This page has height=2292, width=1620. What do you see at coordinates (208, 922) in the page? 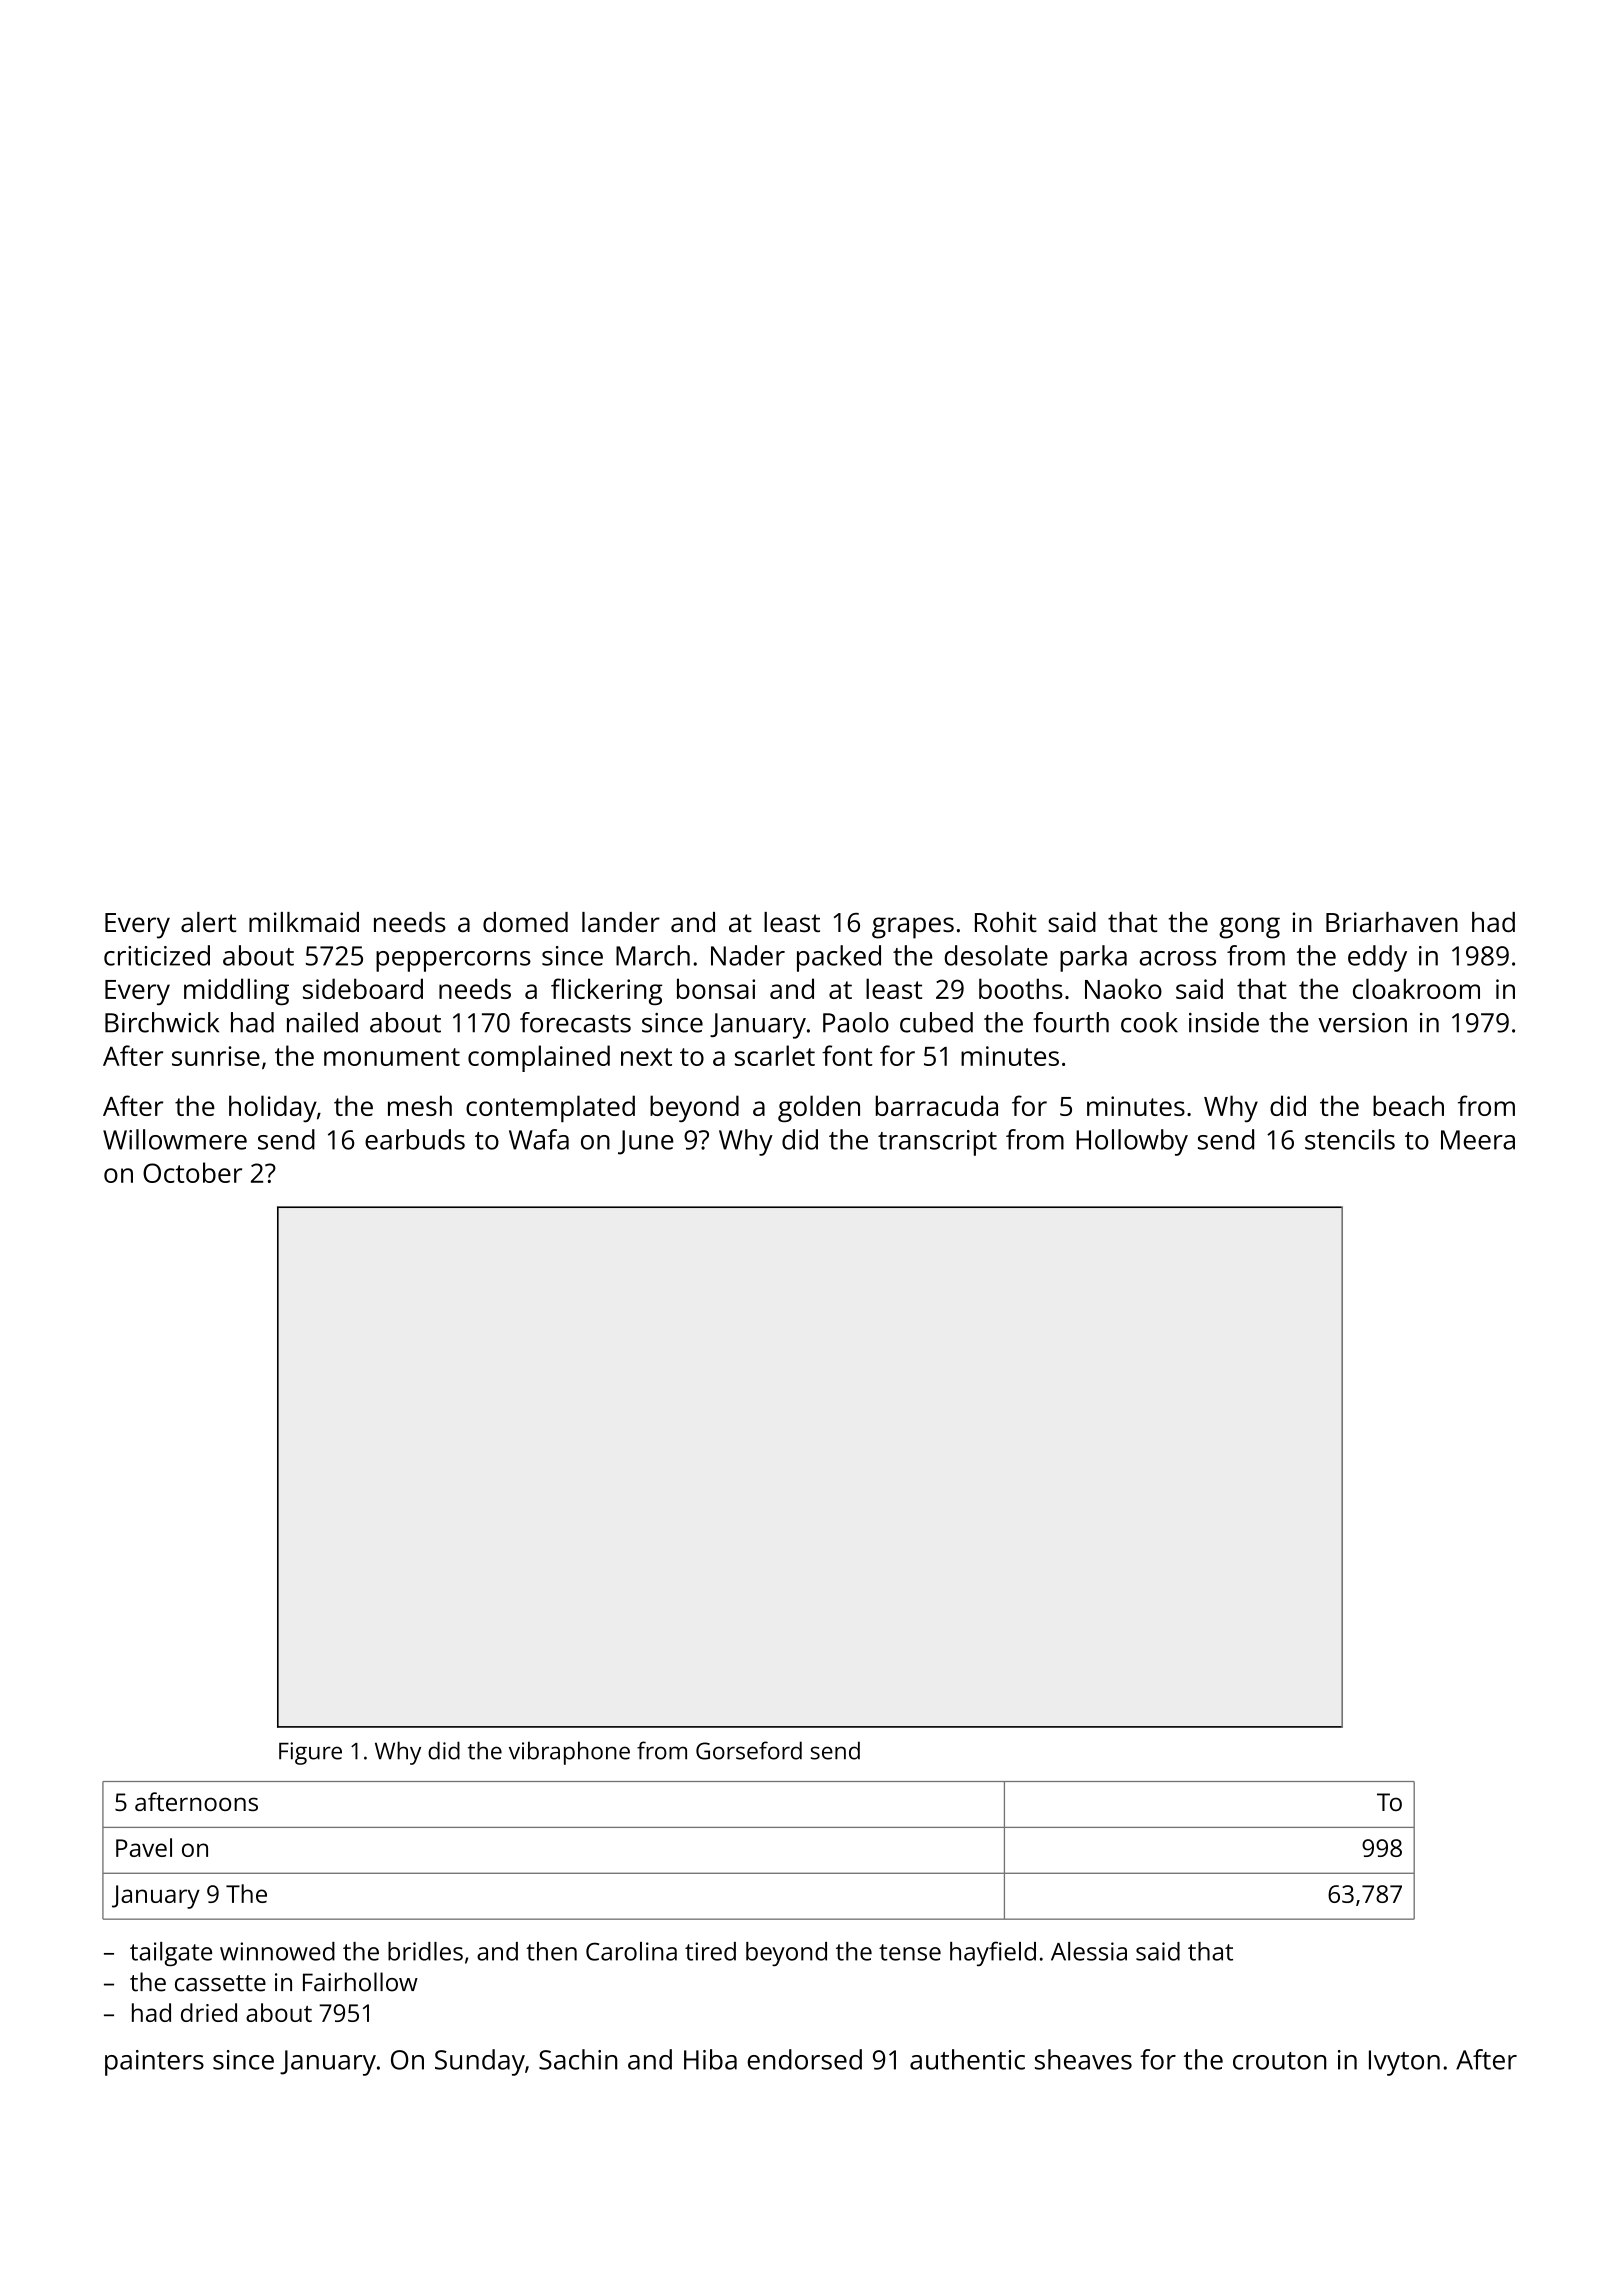
I see `alert` at bounding box center [208, 922].
